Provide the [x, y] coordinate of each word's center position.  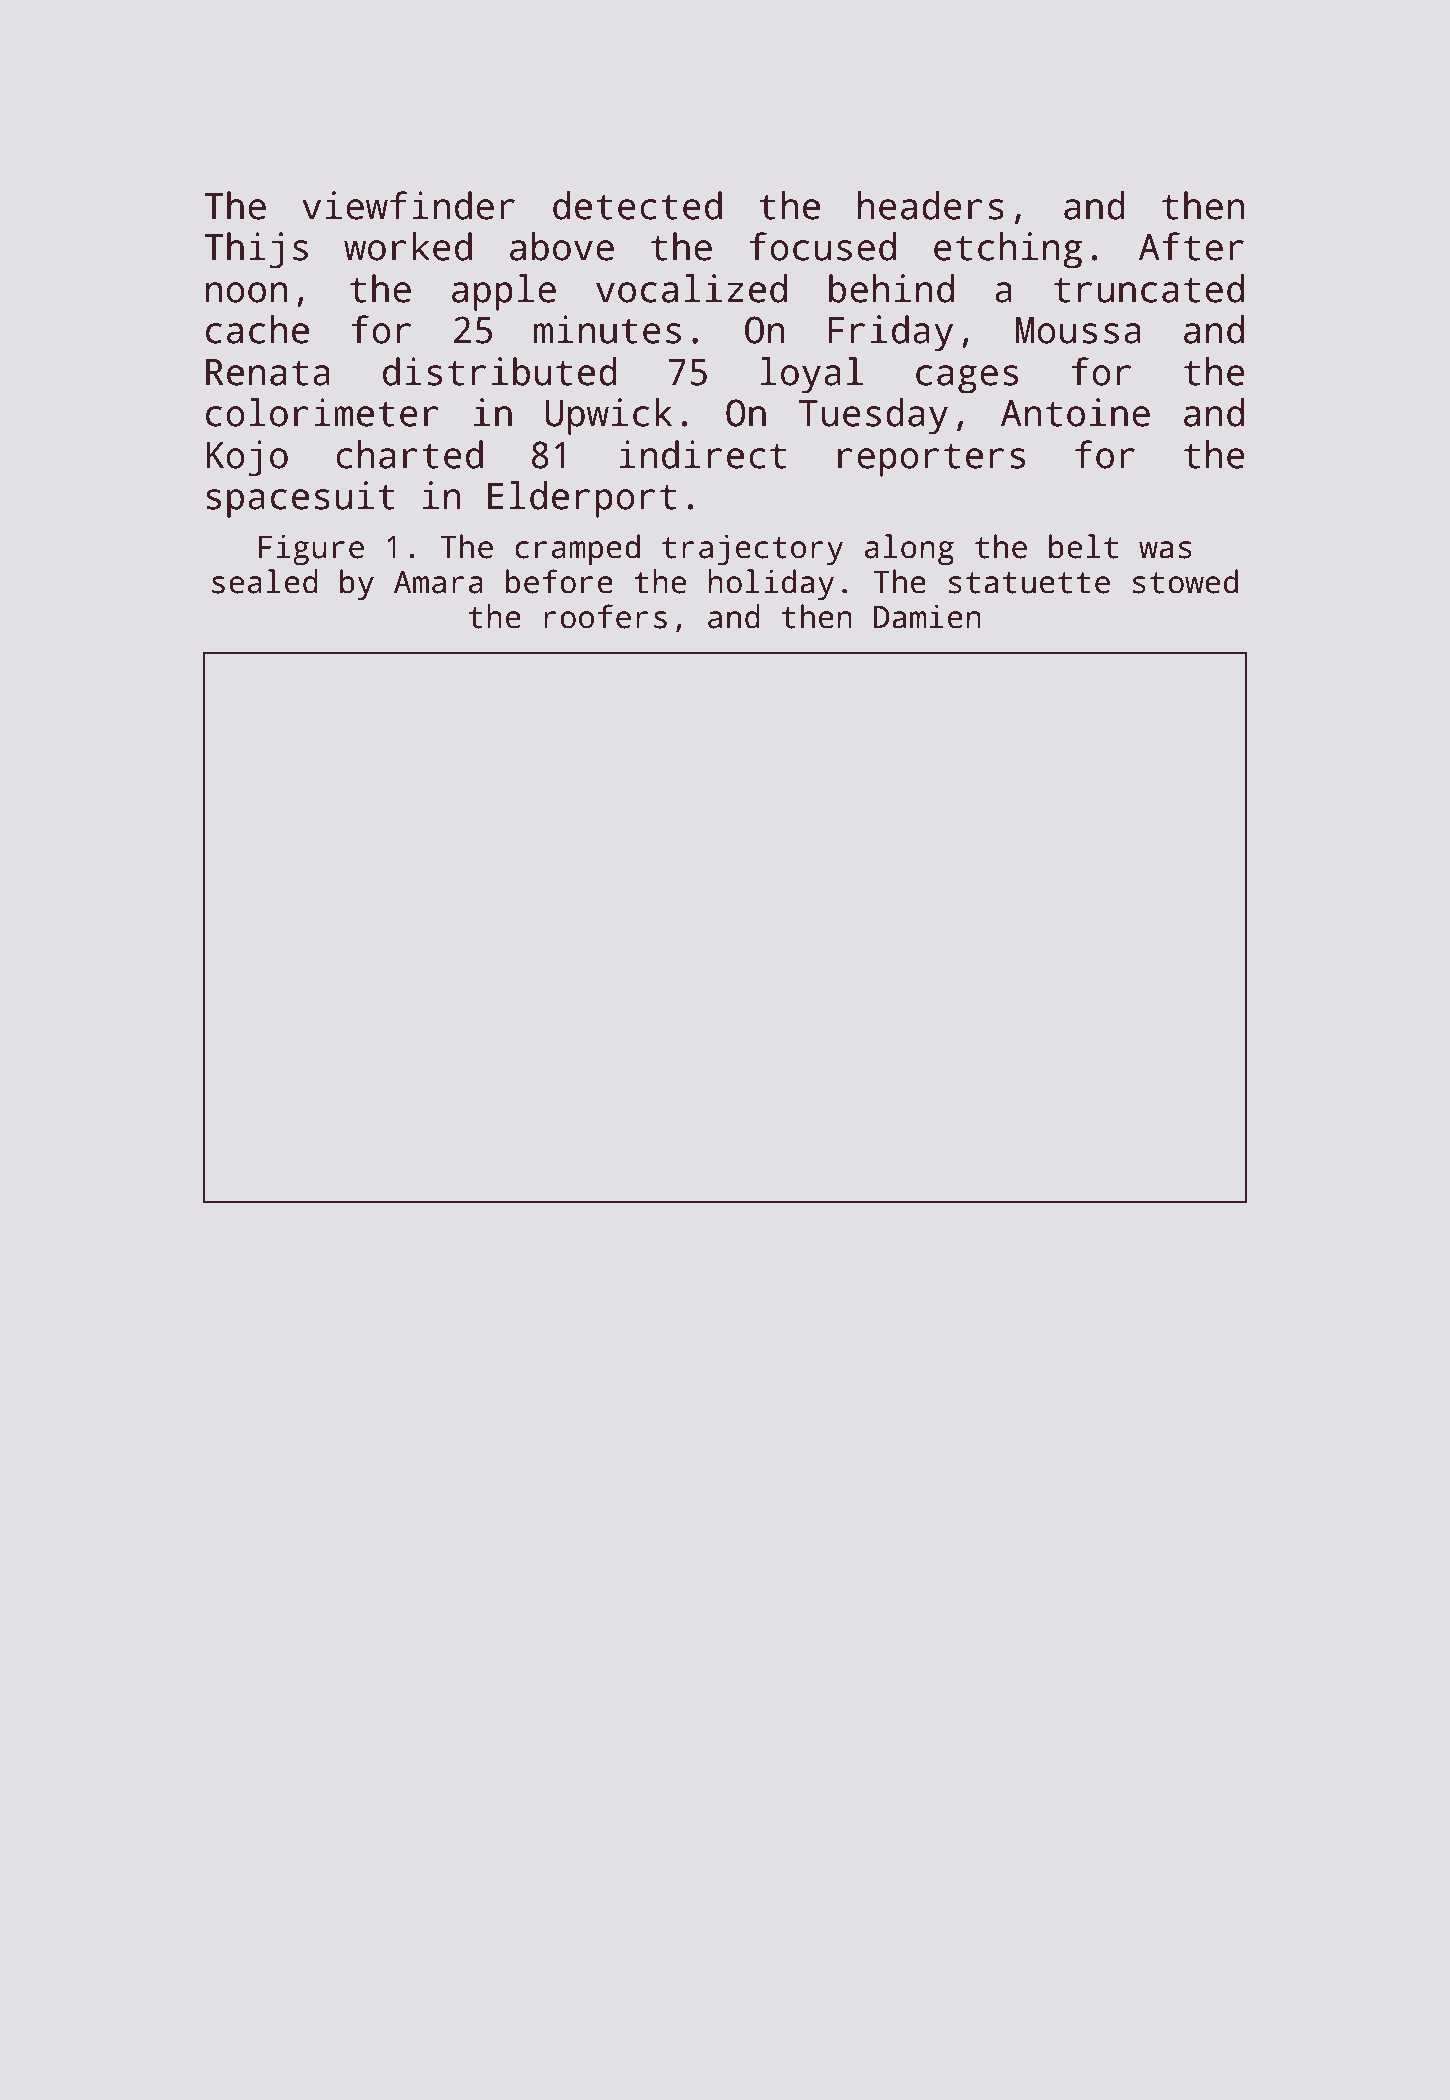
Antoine [1075, 412]
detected [637, 205]
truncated [1149, 288]
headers [931, 205]
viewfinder [408, 205]
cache [257, 329]
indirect [702, 454]
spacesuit [300, 499]
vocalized [691, 288]
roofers [605, 616]
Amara [438, 582]
